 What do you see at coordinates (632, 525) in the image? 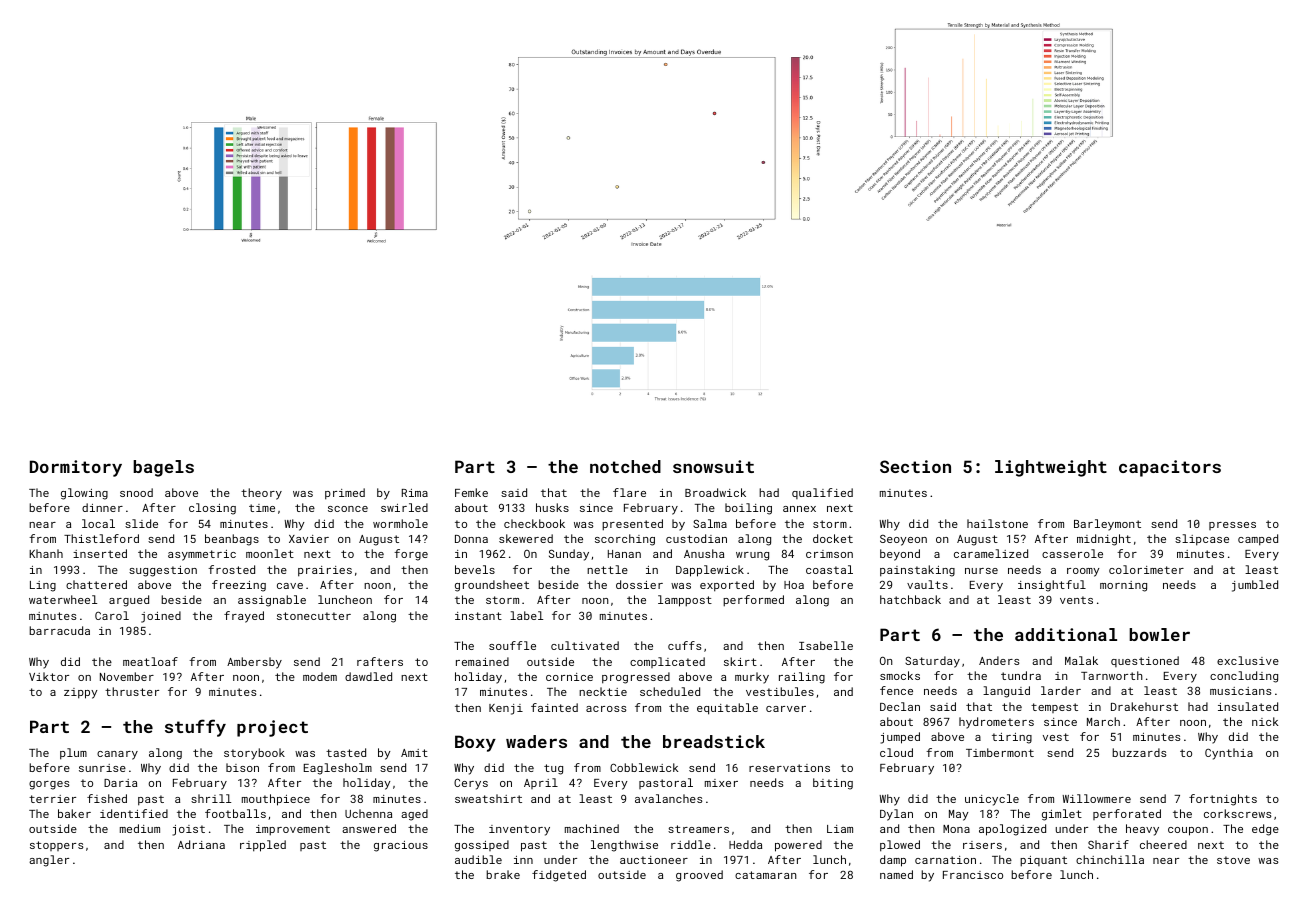
I see `presented` at bounding box center [632, 525].
